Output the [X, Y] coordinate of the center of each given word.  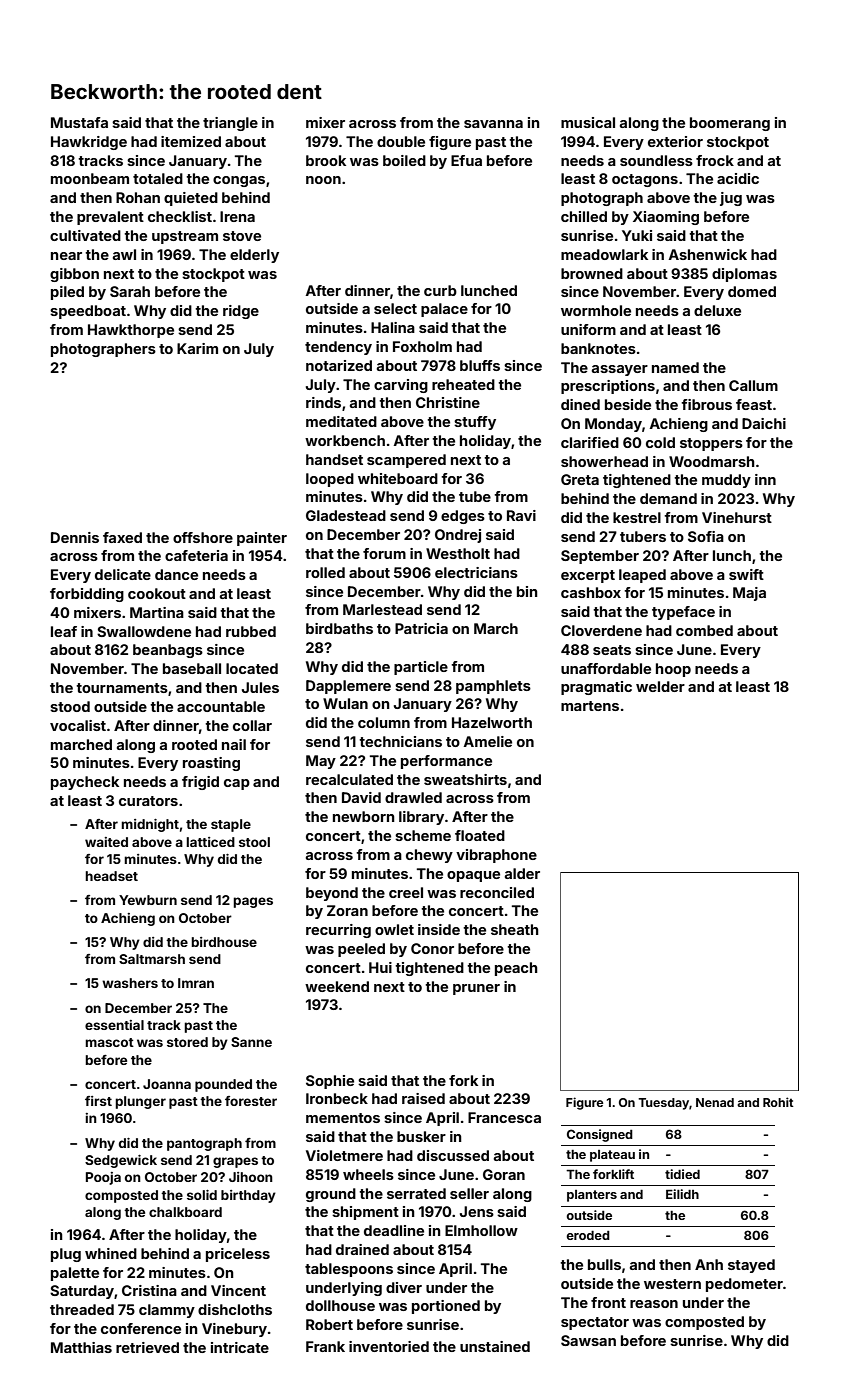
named [675, 367]
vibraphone [496, 856]
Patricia [421, 628]
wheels [368, 1174]
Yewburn [148, 900]
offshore [203, 537]
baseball [192, 668]
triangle [230, 124]
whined [111, 1253]
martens [590, 706]
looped [330, 480]
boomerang [730, 124]
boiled [404, 160]
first [98, 1101]
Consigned [600, 1135]
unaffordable [606, 668]
